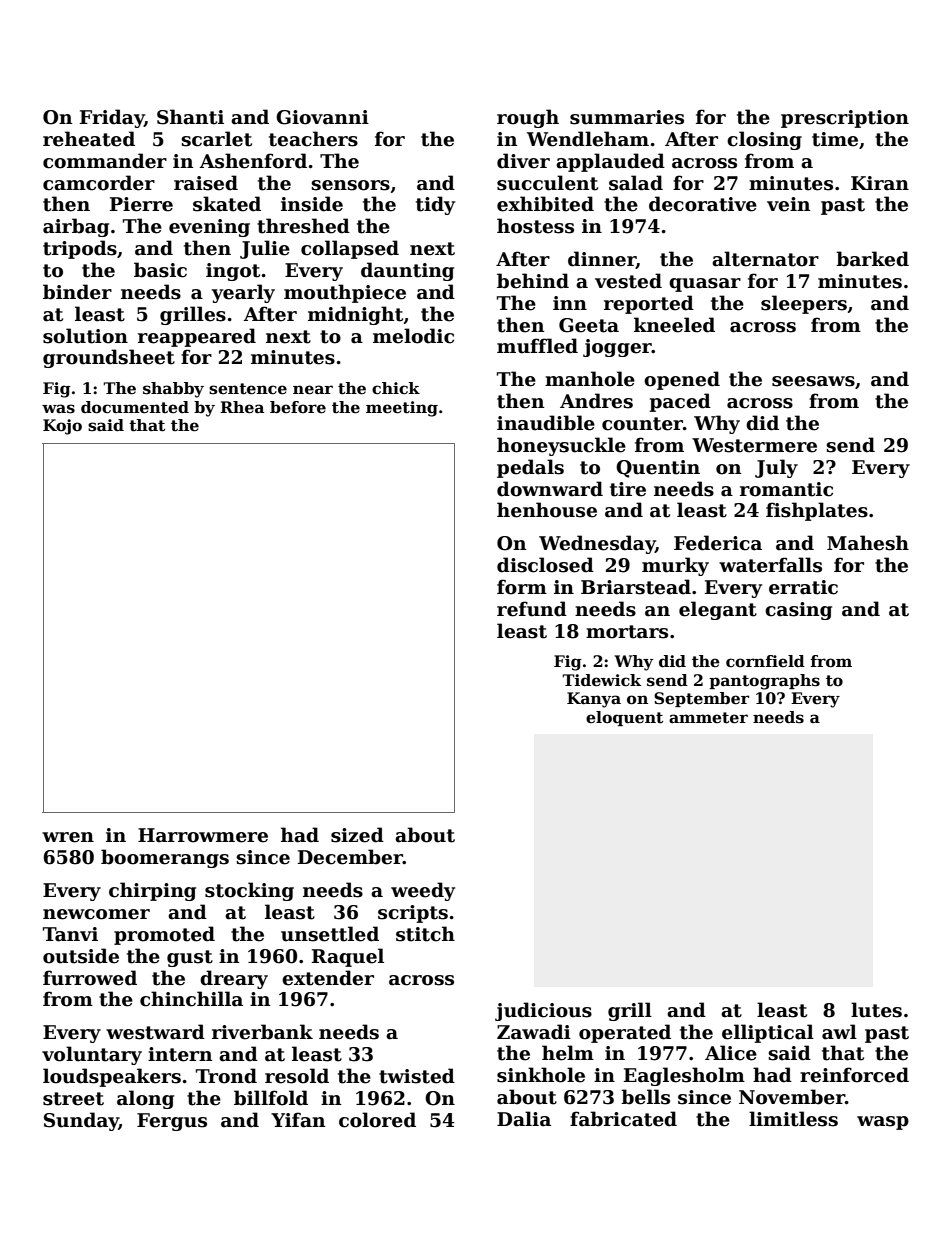 This image has width=952, height=1233. I want to click on wren, so click(68, 837).
